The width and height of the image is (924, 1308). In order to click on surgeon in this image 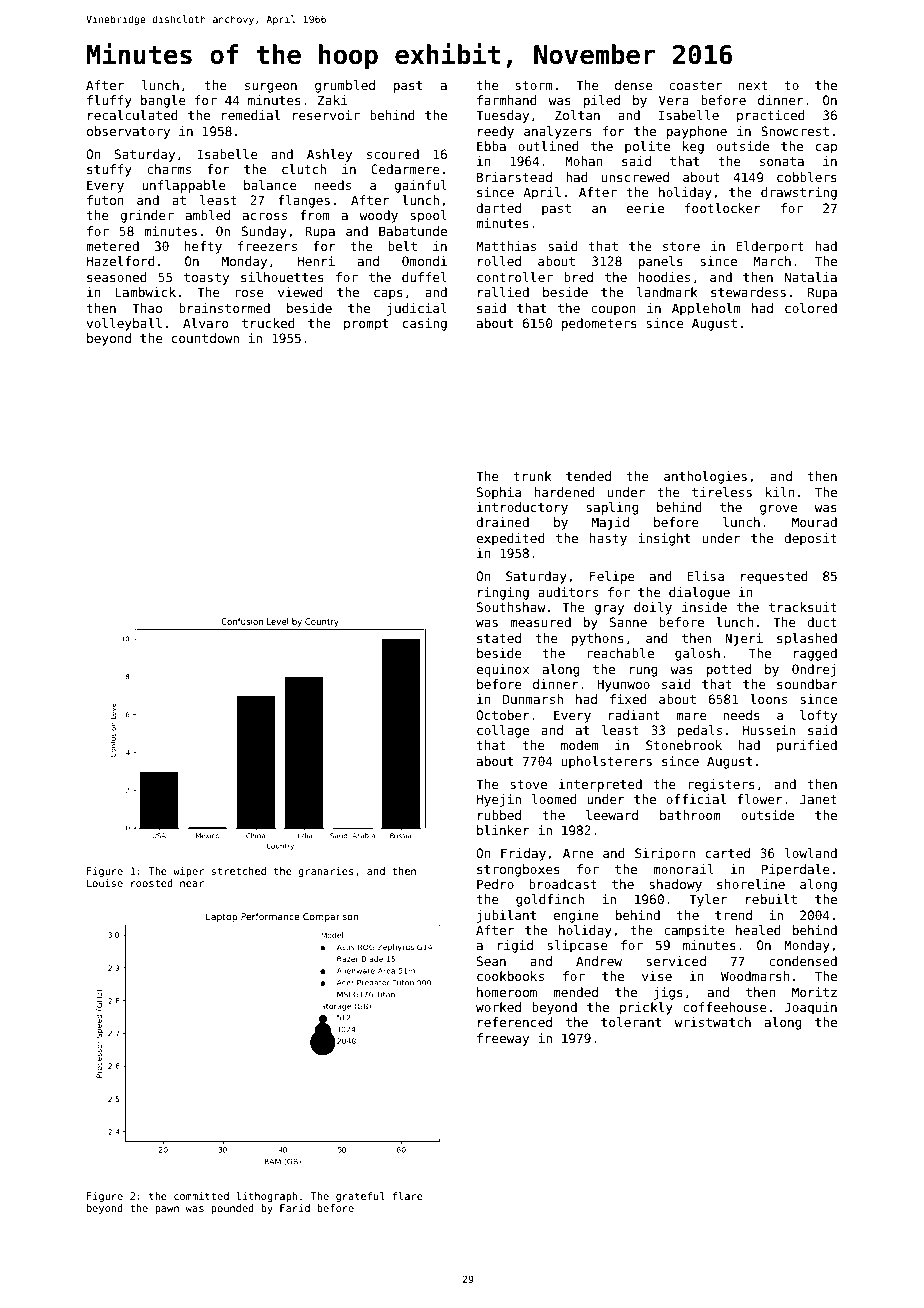, I will do `click(271, 88)`.
